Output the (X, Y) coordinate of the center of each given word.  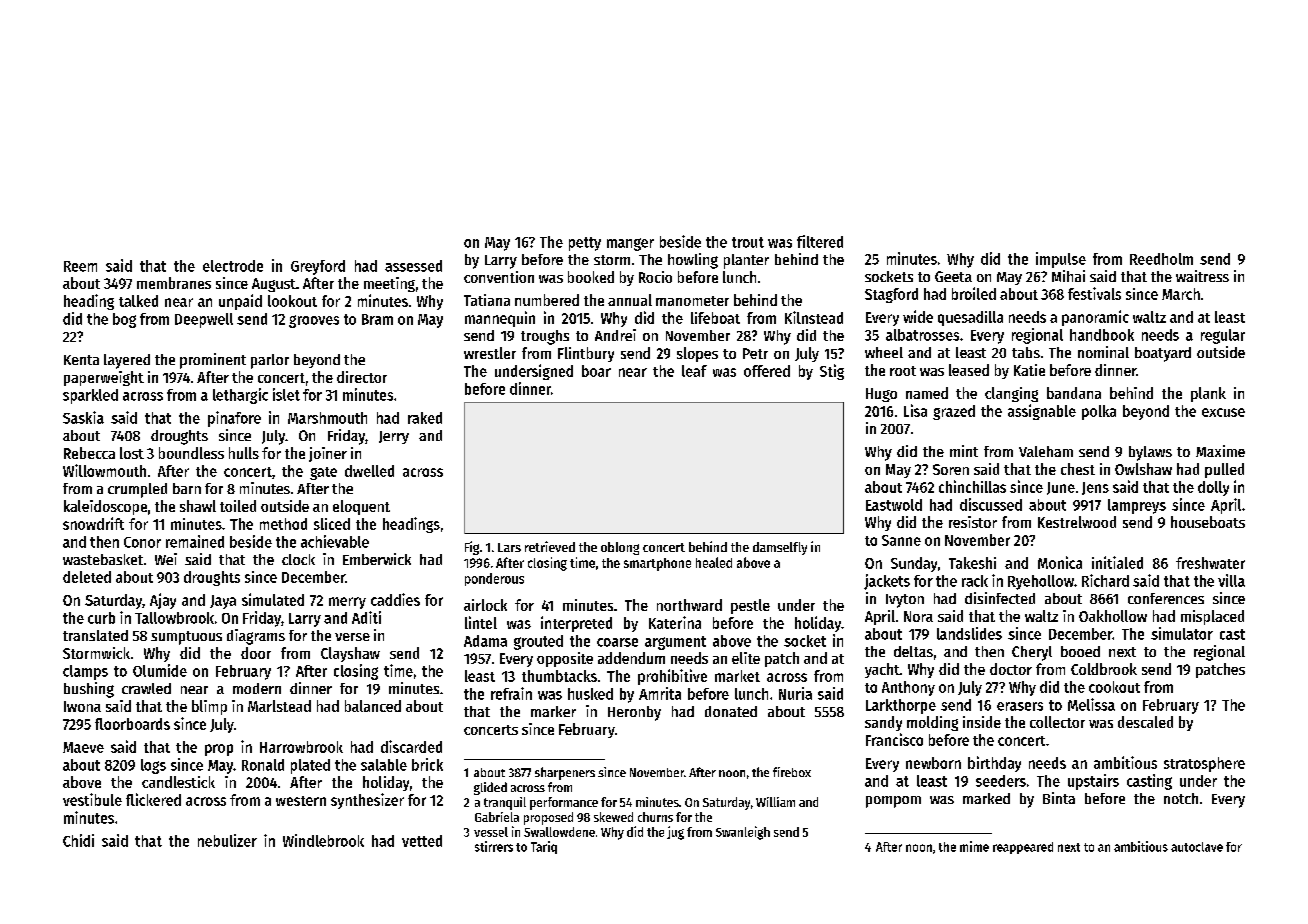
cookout (1114, 687)
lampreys (1137, 506)
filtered (820, 241)
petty (585, 244)
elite (746, 658)
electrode (233, 266)
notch (1181, 798)
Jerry (394, 437)
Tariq (544, 847)
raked (425, 418)
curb (101, 618)
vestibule (92, 799)
